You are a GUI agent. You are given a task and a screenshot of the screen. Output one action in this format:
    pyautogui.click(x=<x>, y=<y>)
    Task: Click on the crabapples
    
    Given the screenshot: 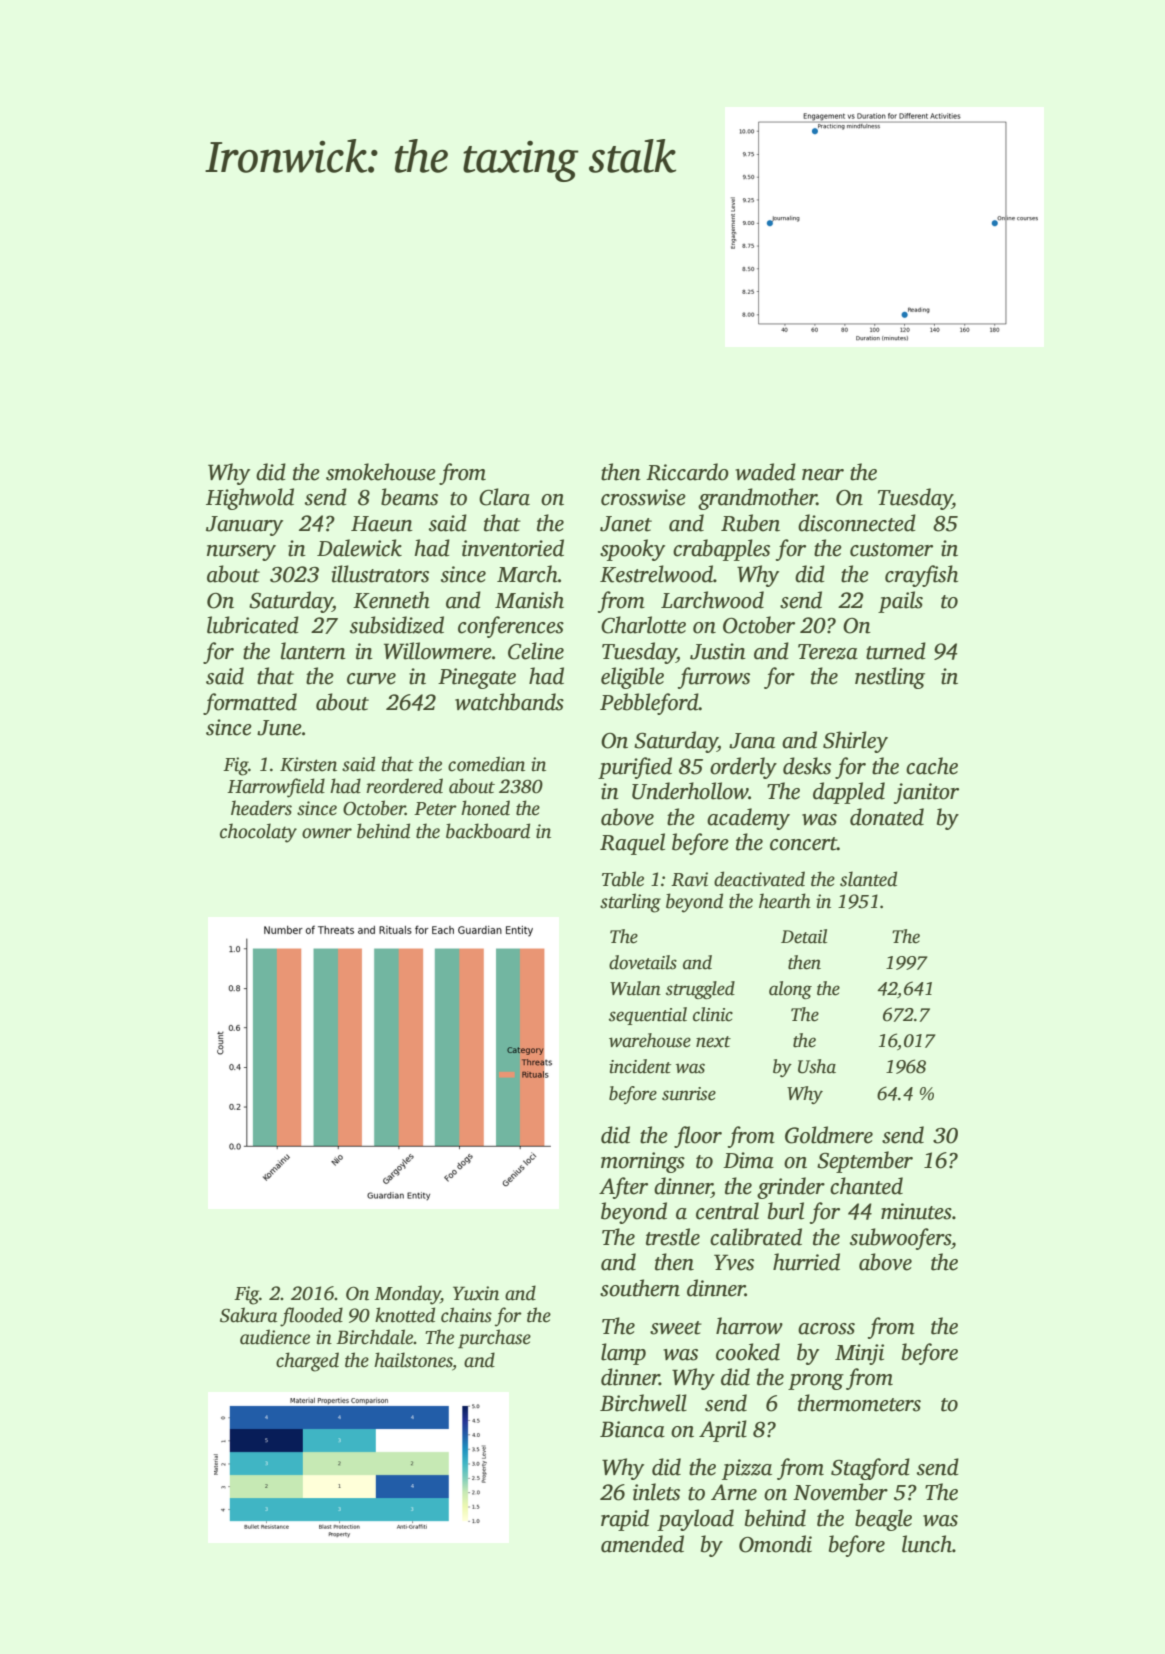 What is the action you would take?
    pyautogui.click(x=721, y=550)
